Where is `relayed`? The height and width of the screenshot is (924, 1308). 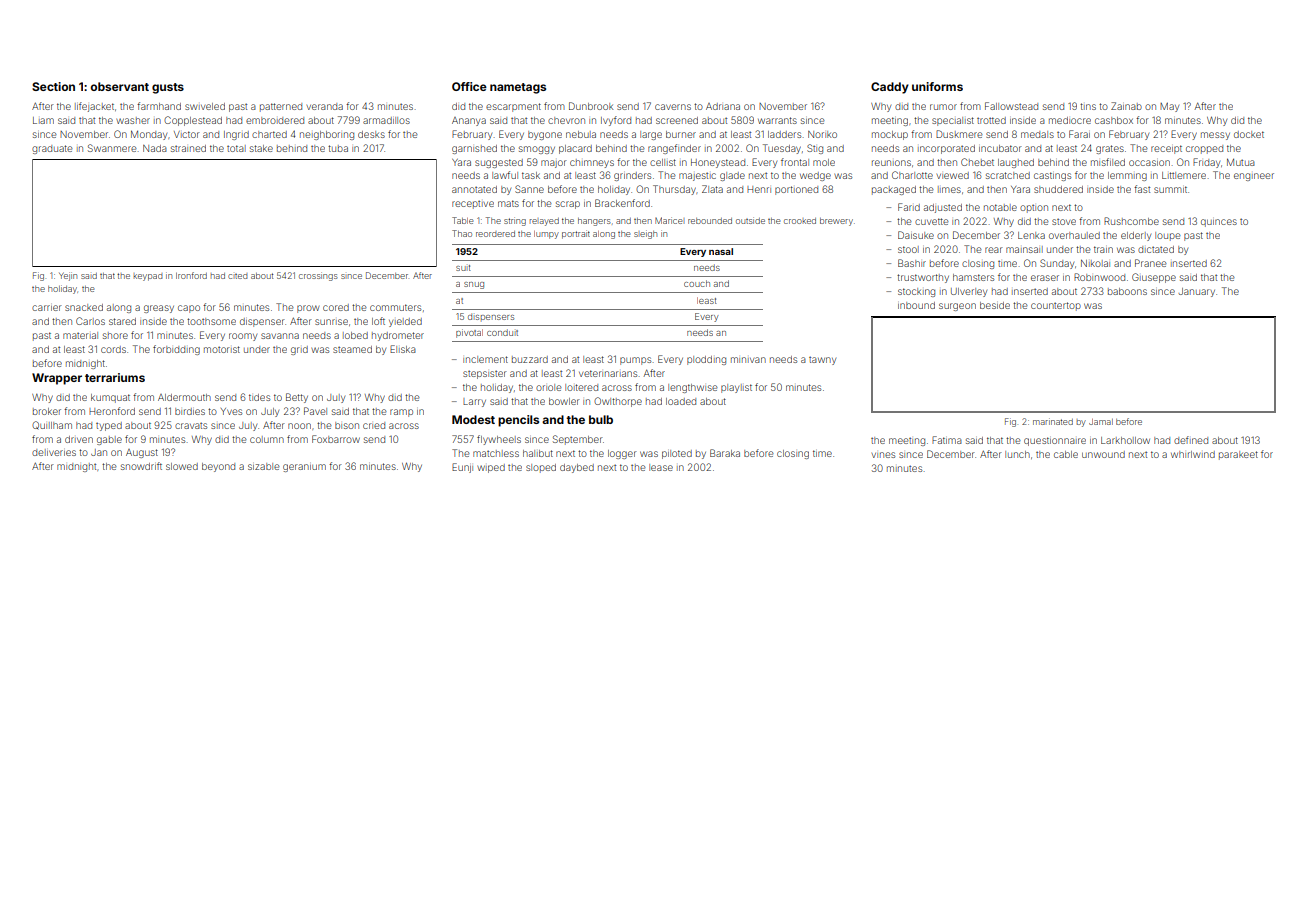 relayed is located at coordinates (544, 222).
